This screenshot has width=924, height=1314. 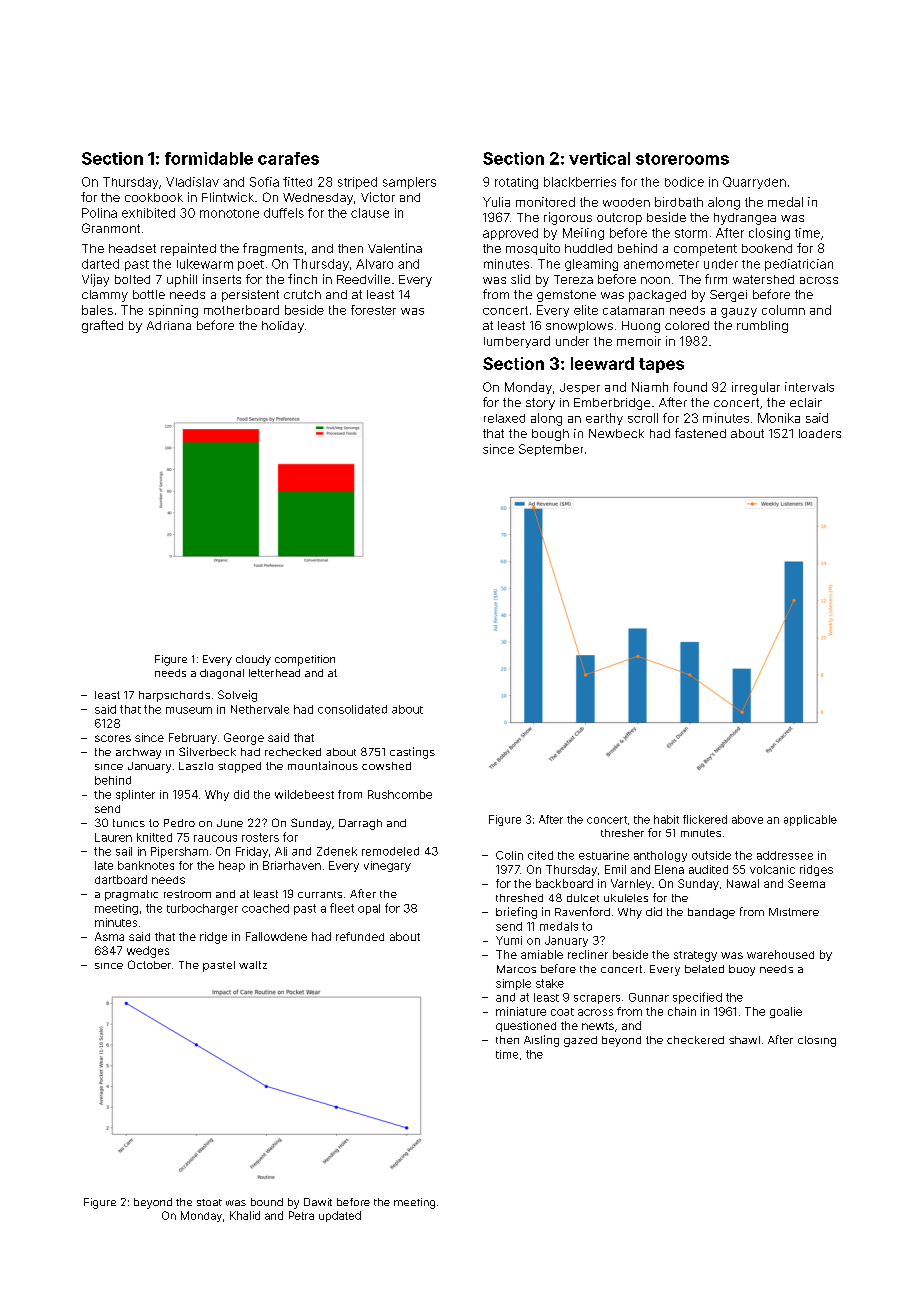 What do you see at coordinates (302, 279) in the screenshot?
I see `finch` at bounding box center [302, 279].
